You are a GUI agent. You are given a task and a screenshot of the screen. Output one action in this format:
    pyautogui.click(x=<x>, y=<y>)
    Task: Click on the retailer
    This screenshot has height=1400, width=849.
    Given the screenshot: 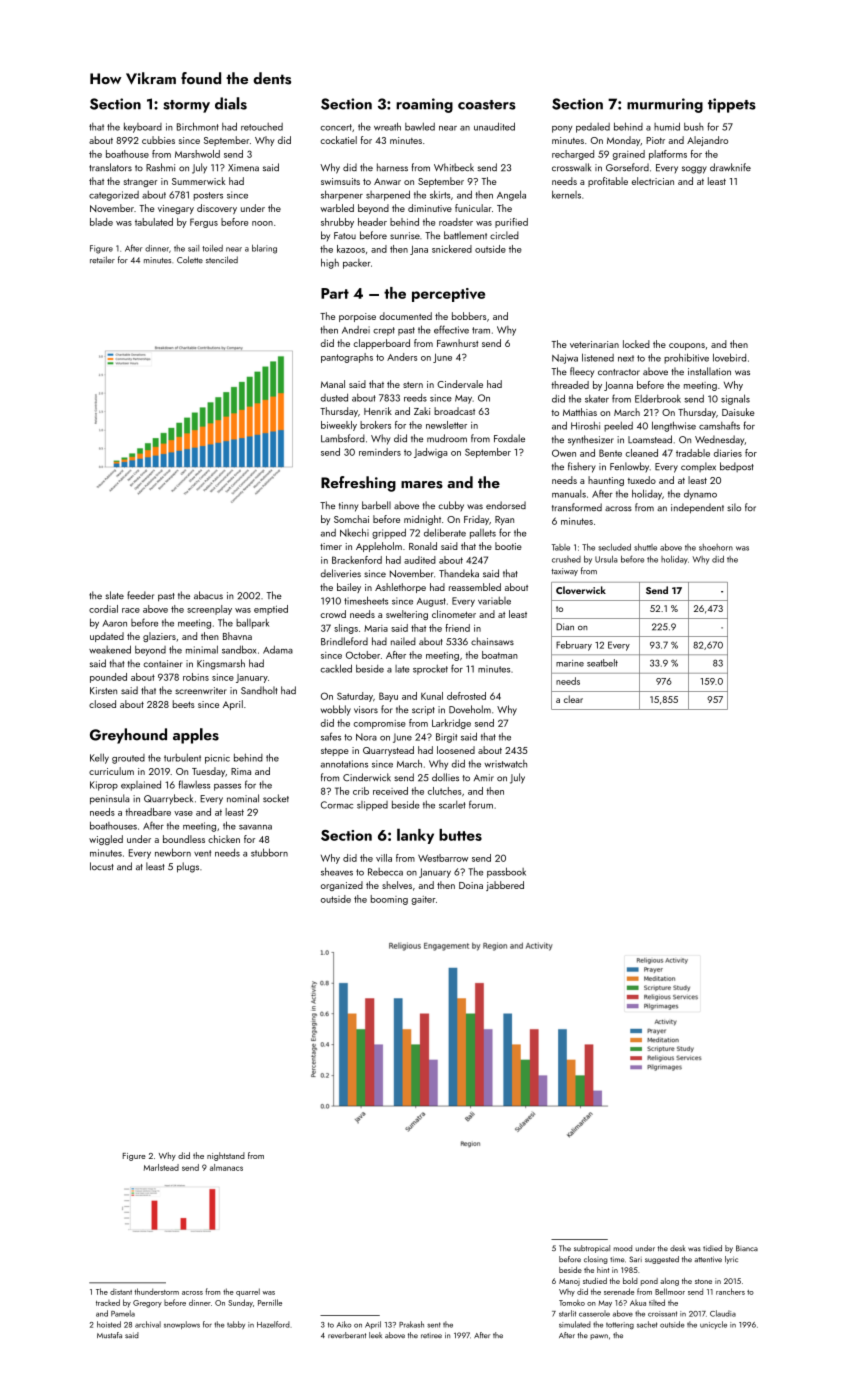 What is the action you would take?
    pyautogui.click(x=102, y=259)
